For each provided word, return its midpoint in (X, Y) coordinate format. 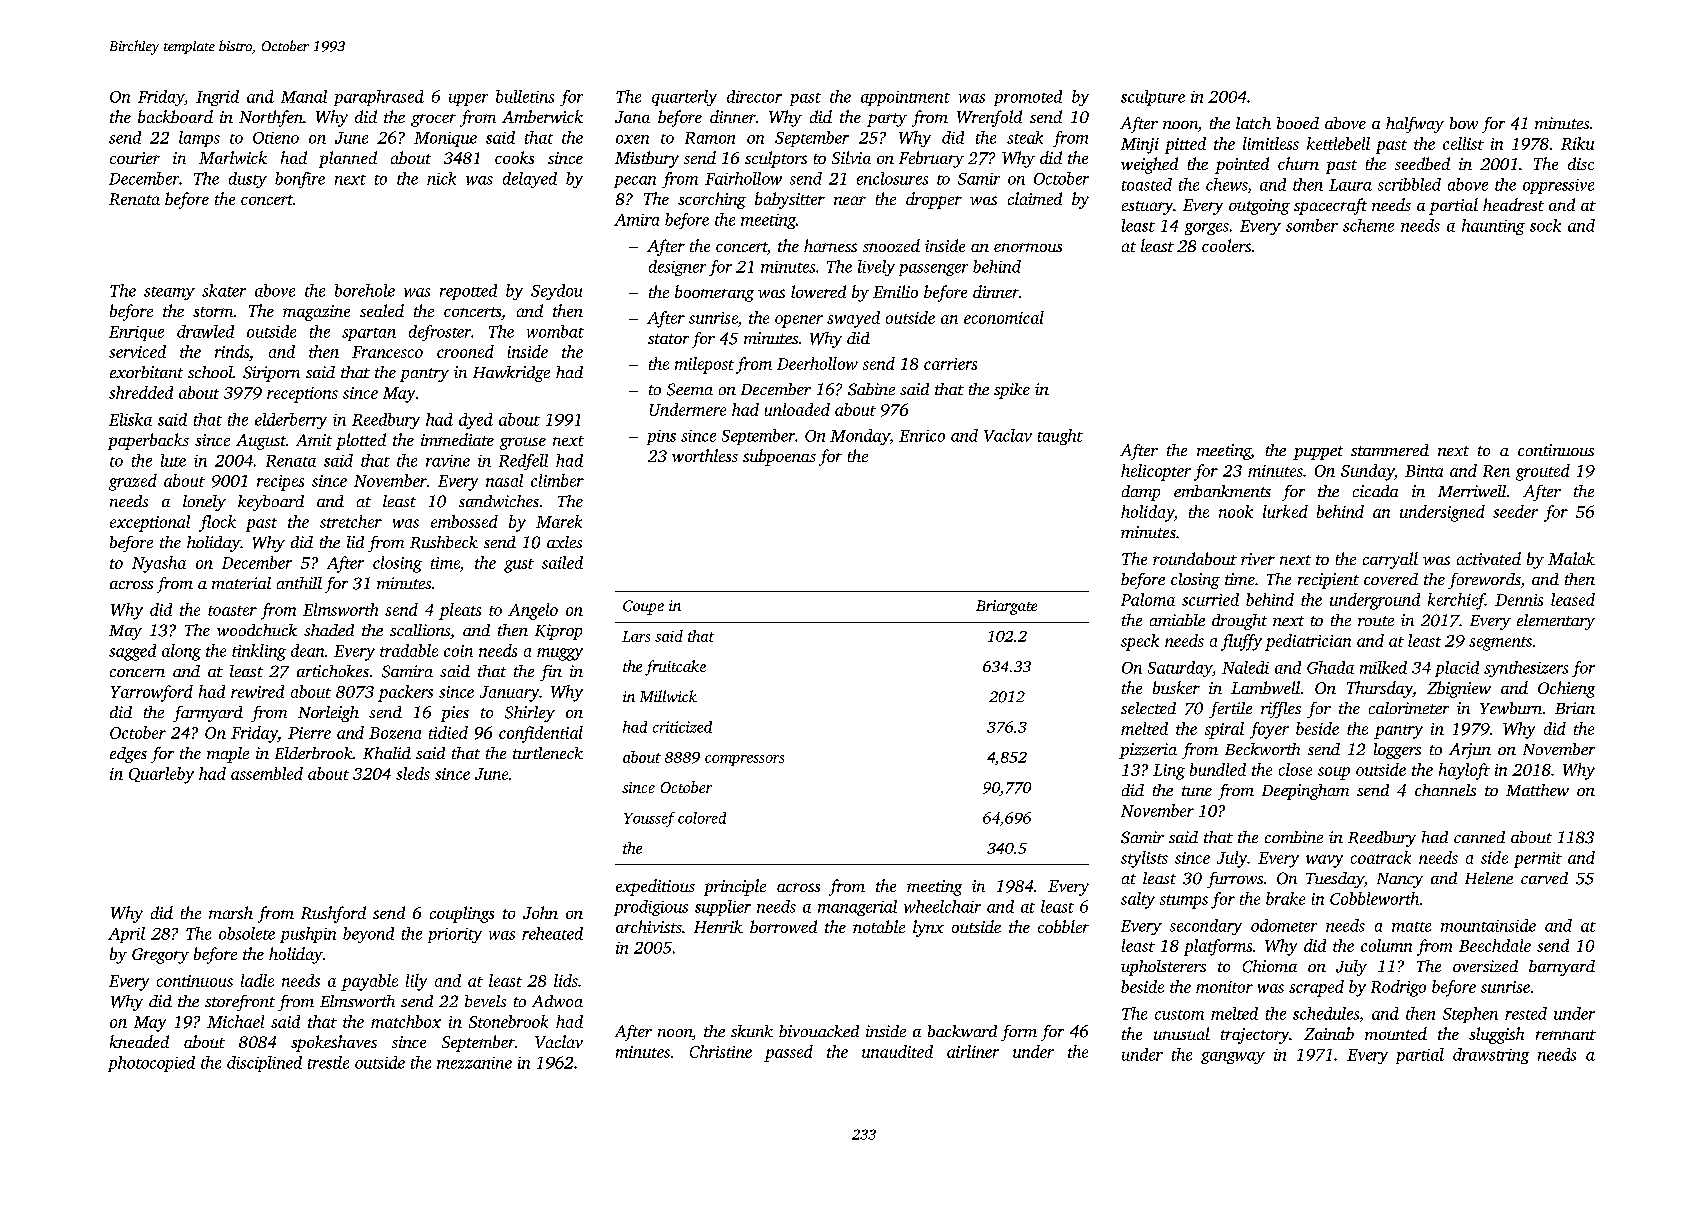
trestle (328, 1062)
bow (1464, 123)
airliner (973, 1051)
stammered (1390, 450)
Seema (690, 389)
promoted (1028, 98)
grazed (133, 482)
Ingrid (217, 98)
